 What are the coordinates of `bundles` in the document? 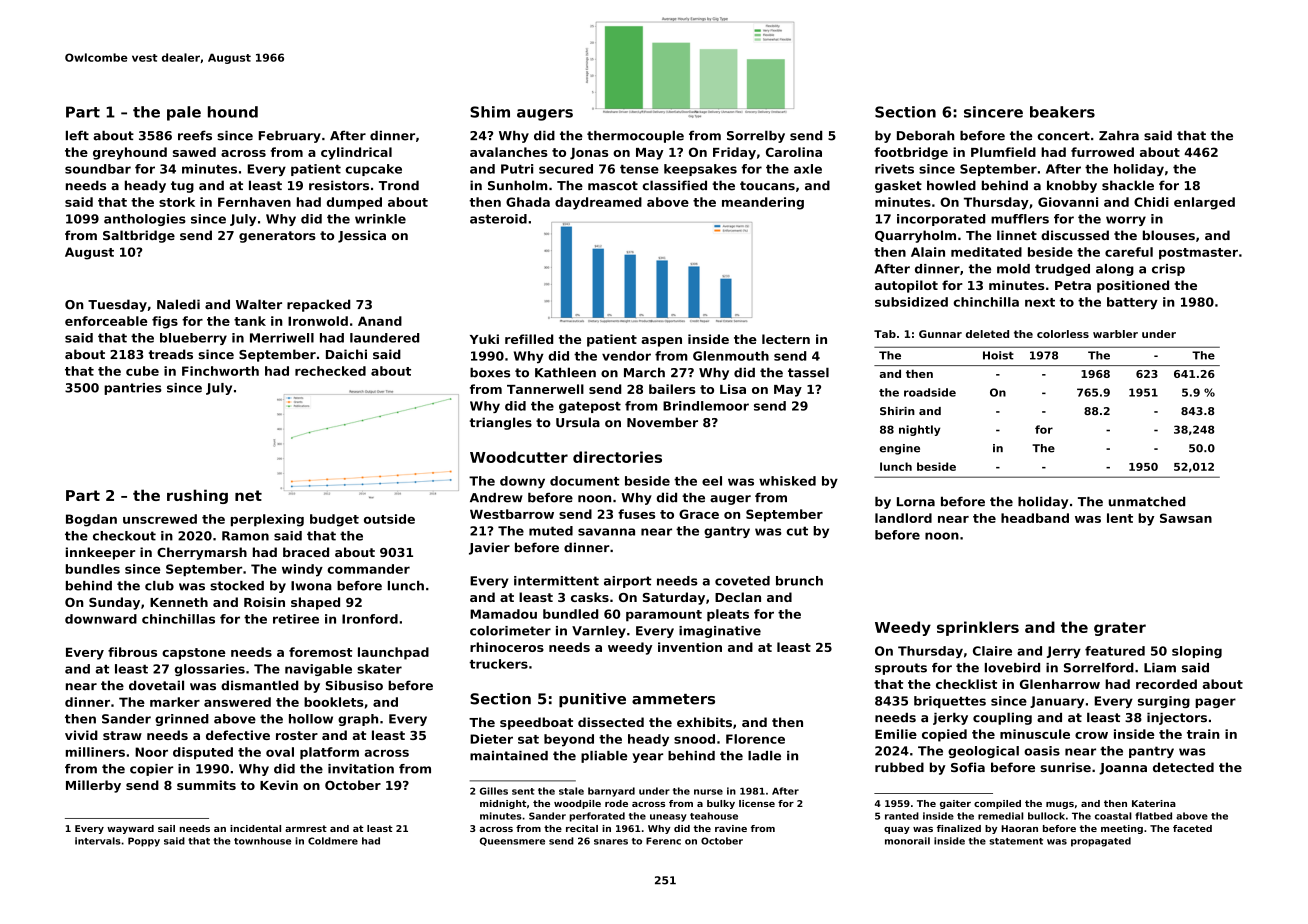 It's located at (93, 569).
